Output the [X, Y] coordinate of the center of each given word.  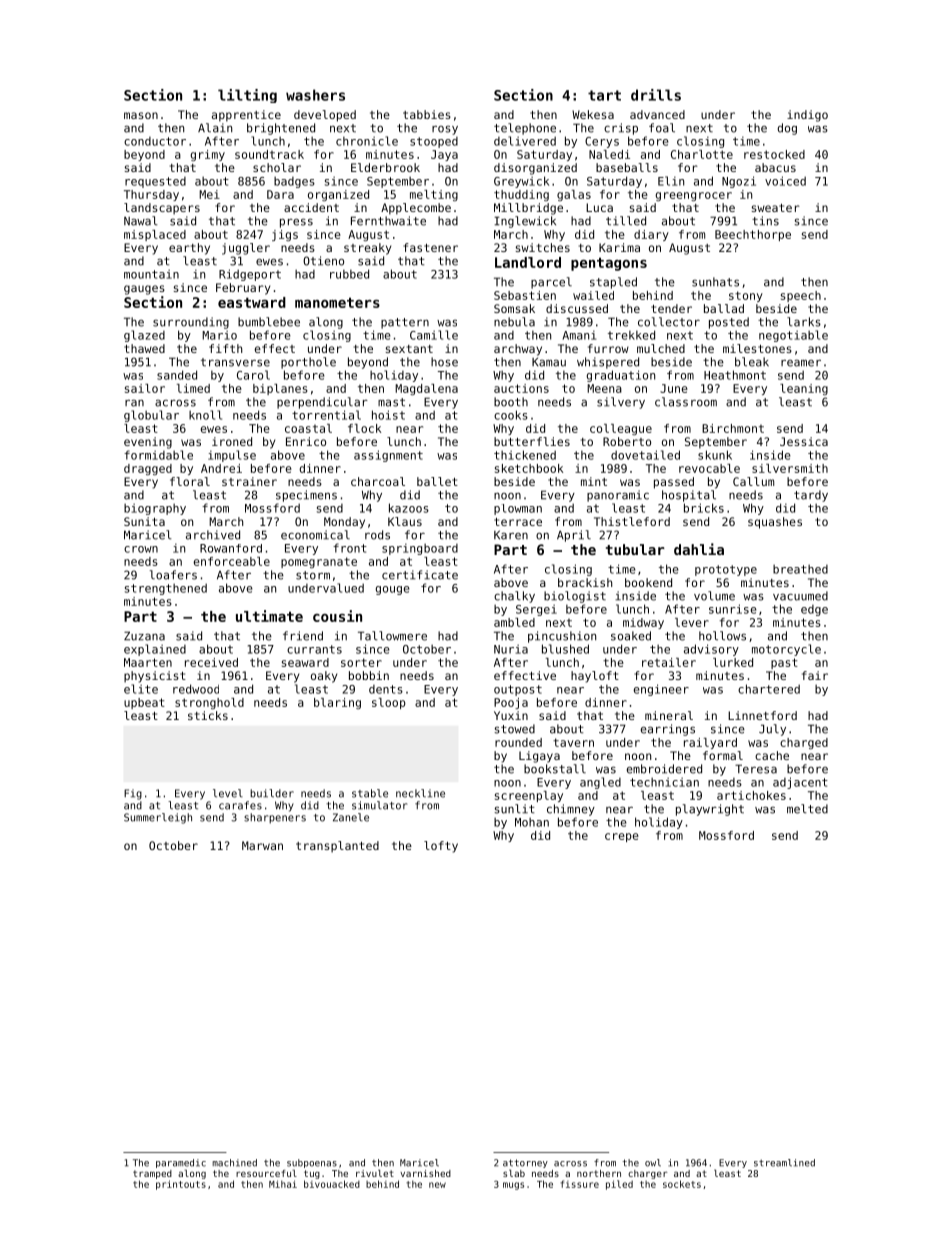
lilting [247, 96]
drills [656, 95]
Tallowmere [392, 636]
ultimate [269, 616]
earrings [668, 730]
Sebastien [525, 295]
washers [315, 95]
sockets [682, 1184]
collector [669, 322]
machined [234, 1163]
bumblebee [269, 322]
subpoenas [312, 1163]
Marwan [262, 845]
